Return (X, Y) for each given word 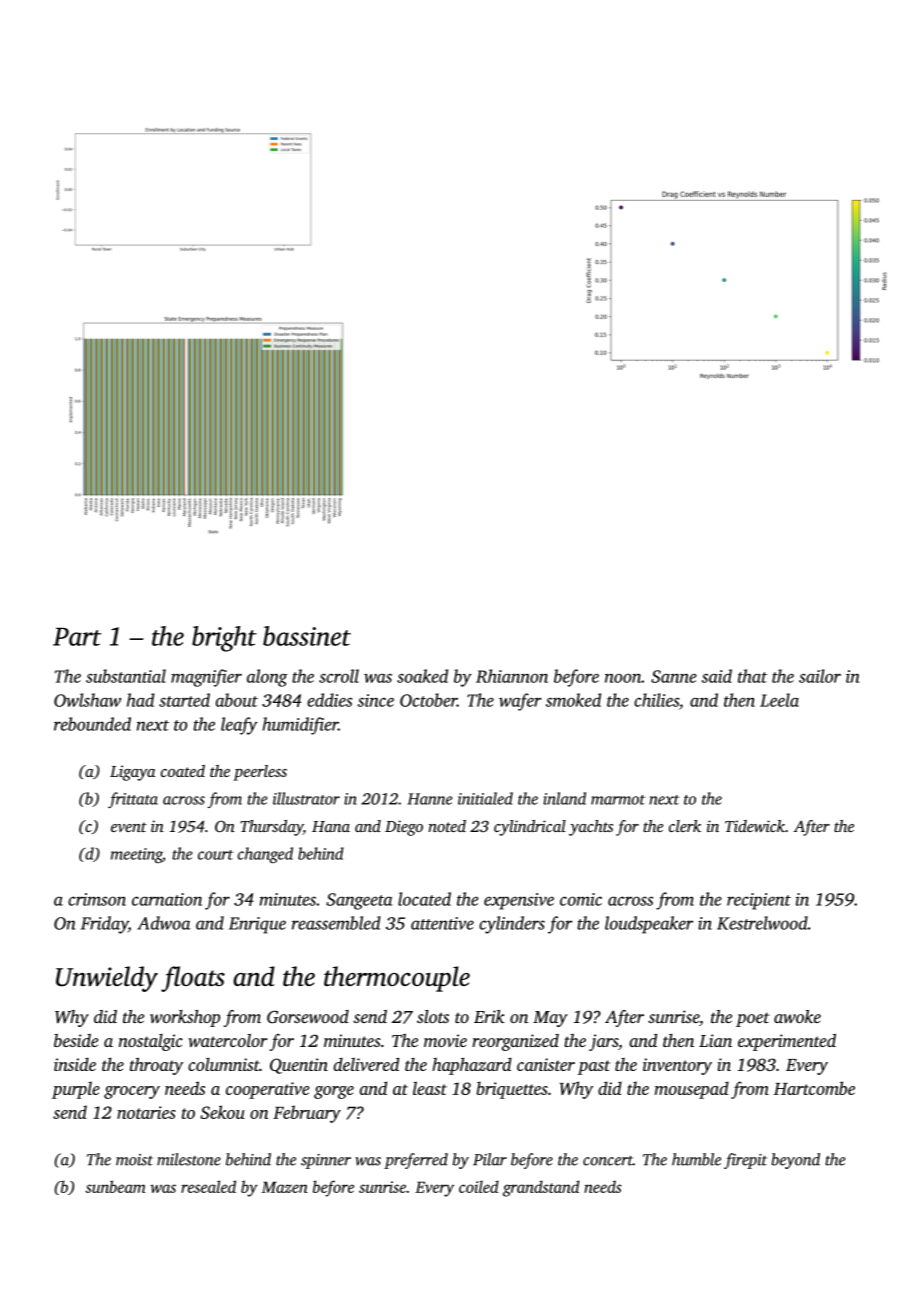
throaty (156, 1066)
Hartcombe (814, 1088)
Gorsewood (308, 1017)
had (140, 700)
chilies (656, 700)
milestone (189, 1159)
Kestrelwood (762, 923)
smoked (573, 700)
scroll (339, 676)
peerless (260, 773)
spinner (326, 1161)
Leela (779, 700)
